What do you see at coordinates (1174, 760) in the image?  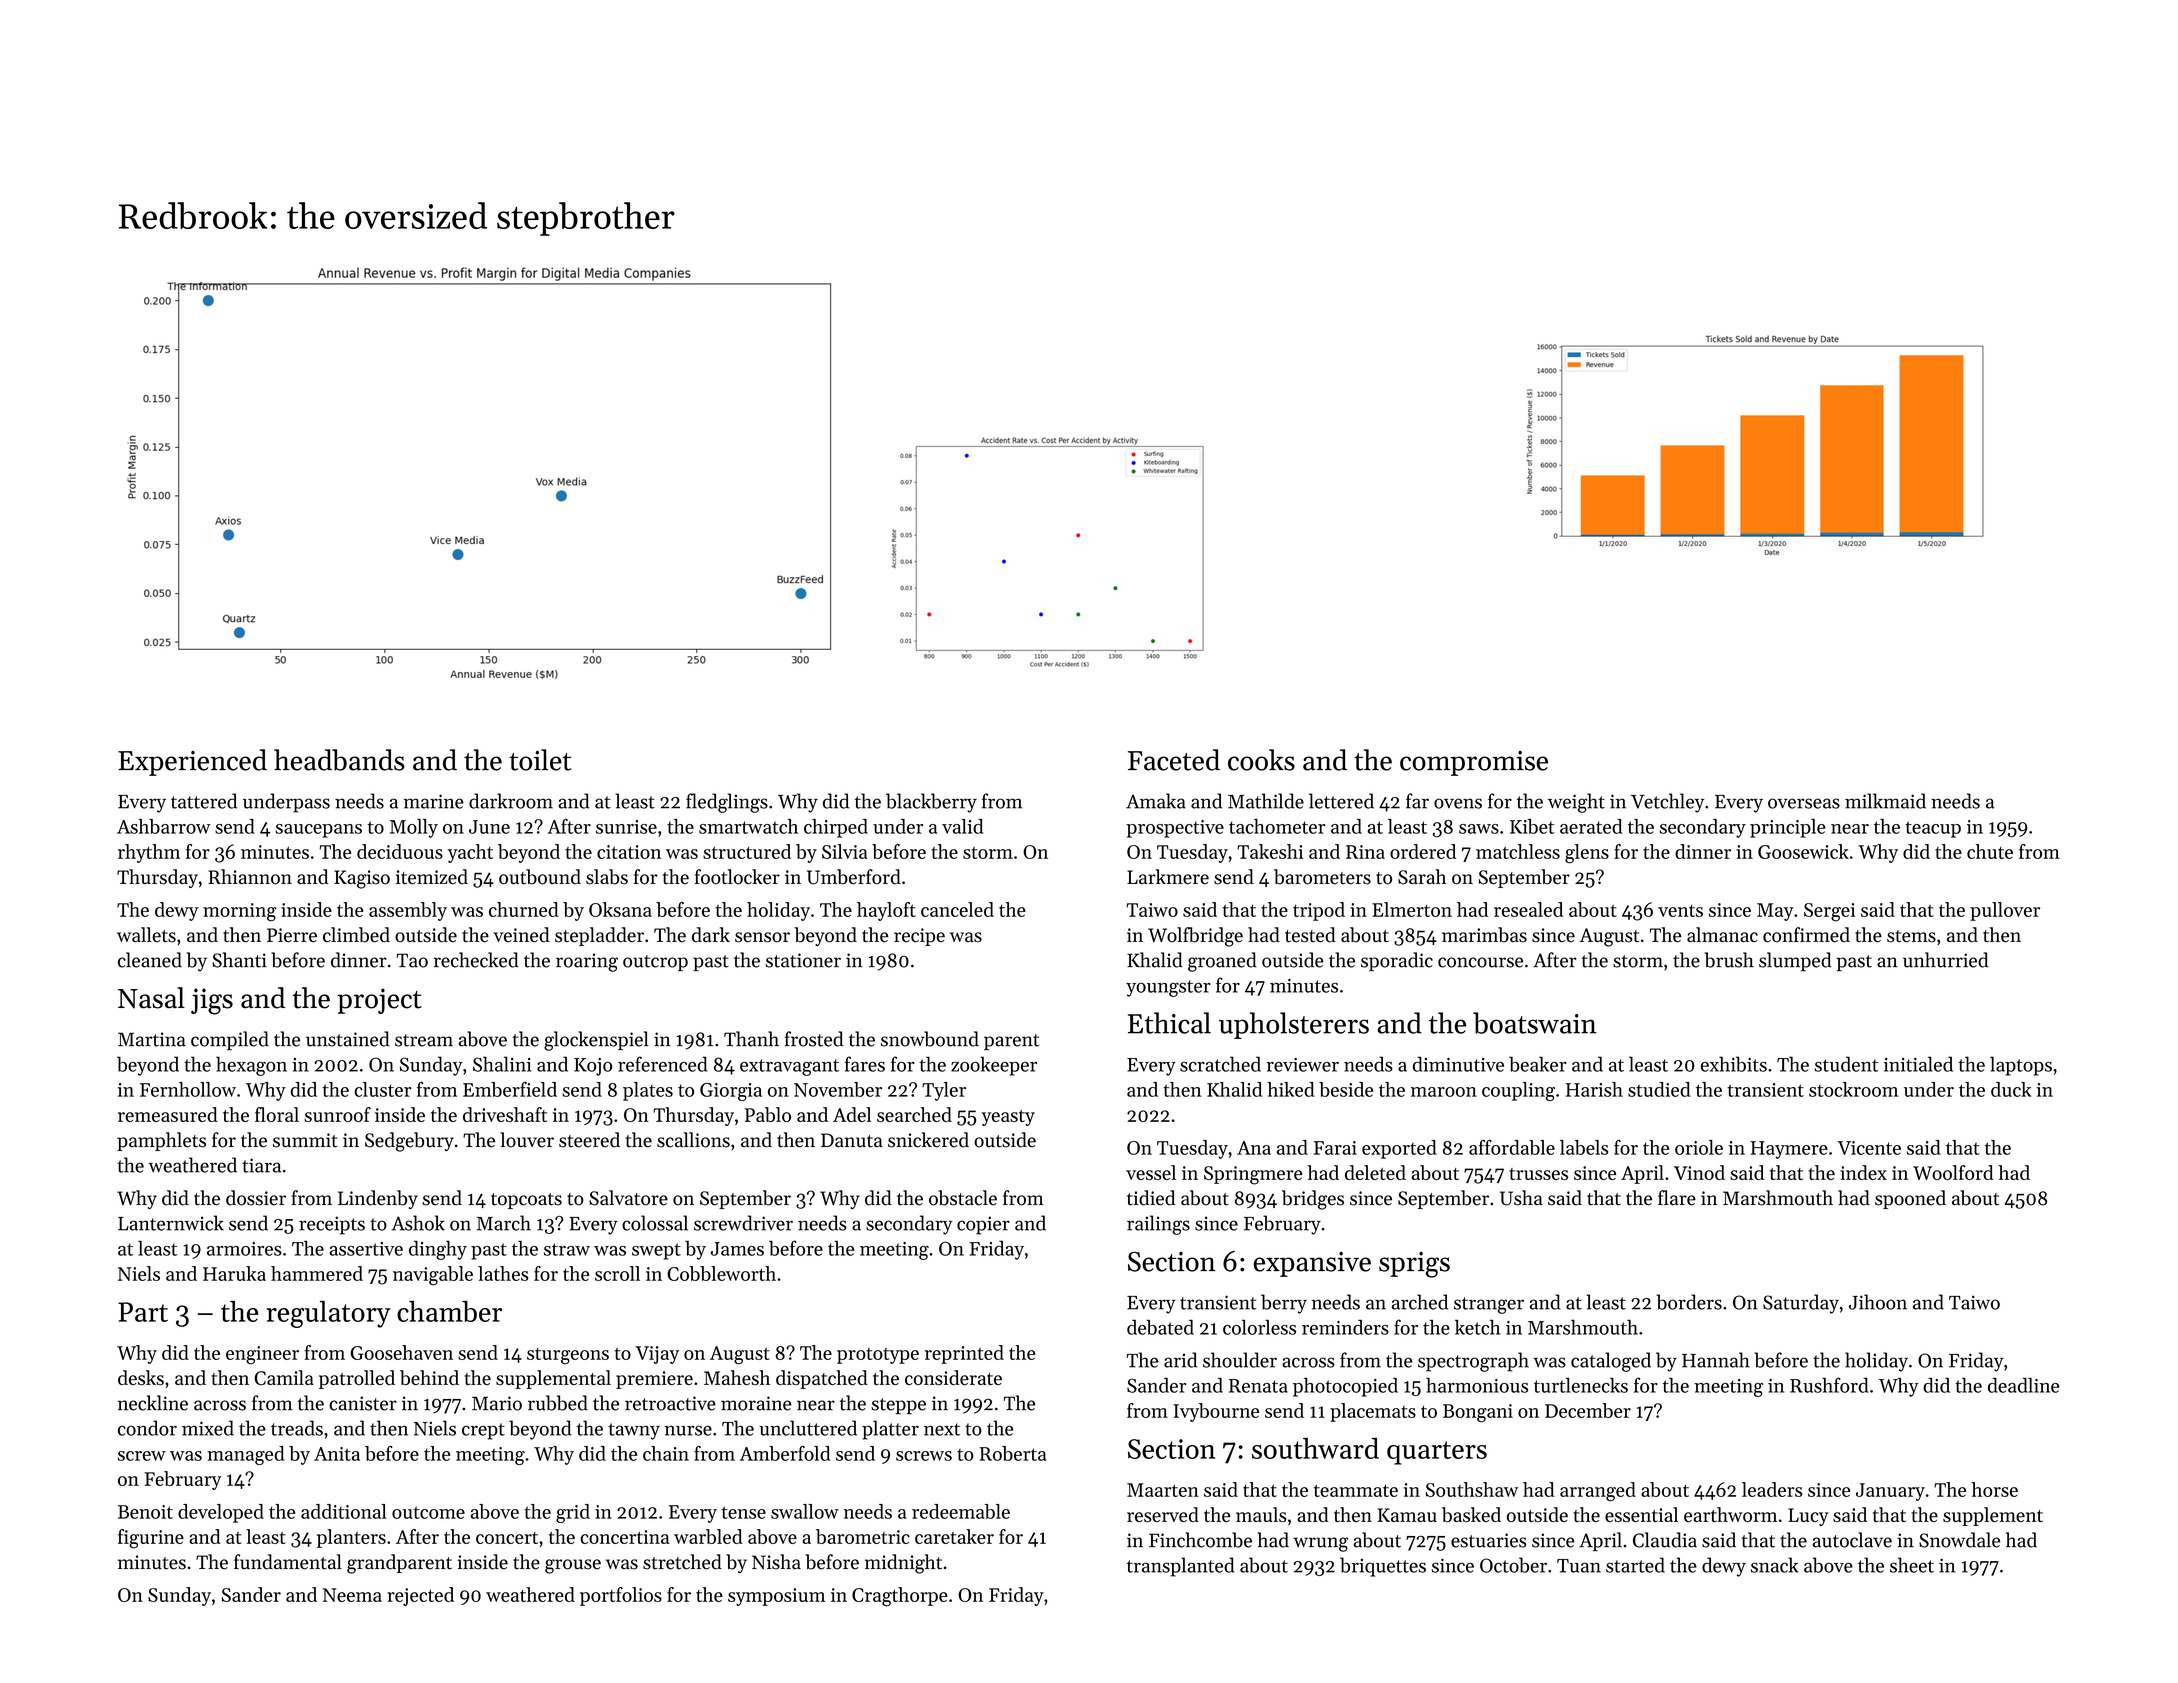 I see `Faceted` at bounding box center [1174, 760].
